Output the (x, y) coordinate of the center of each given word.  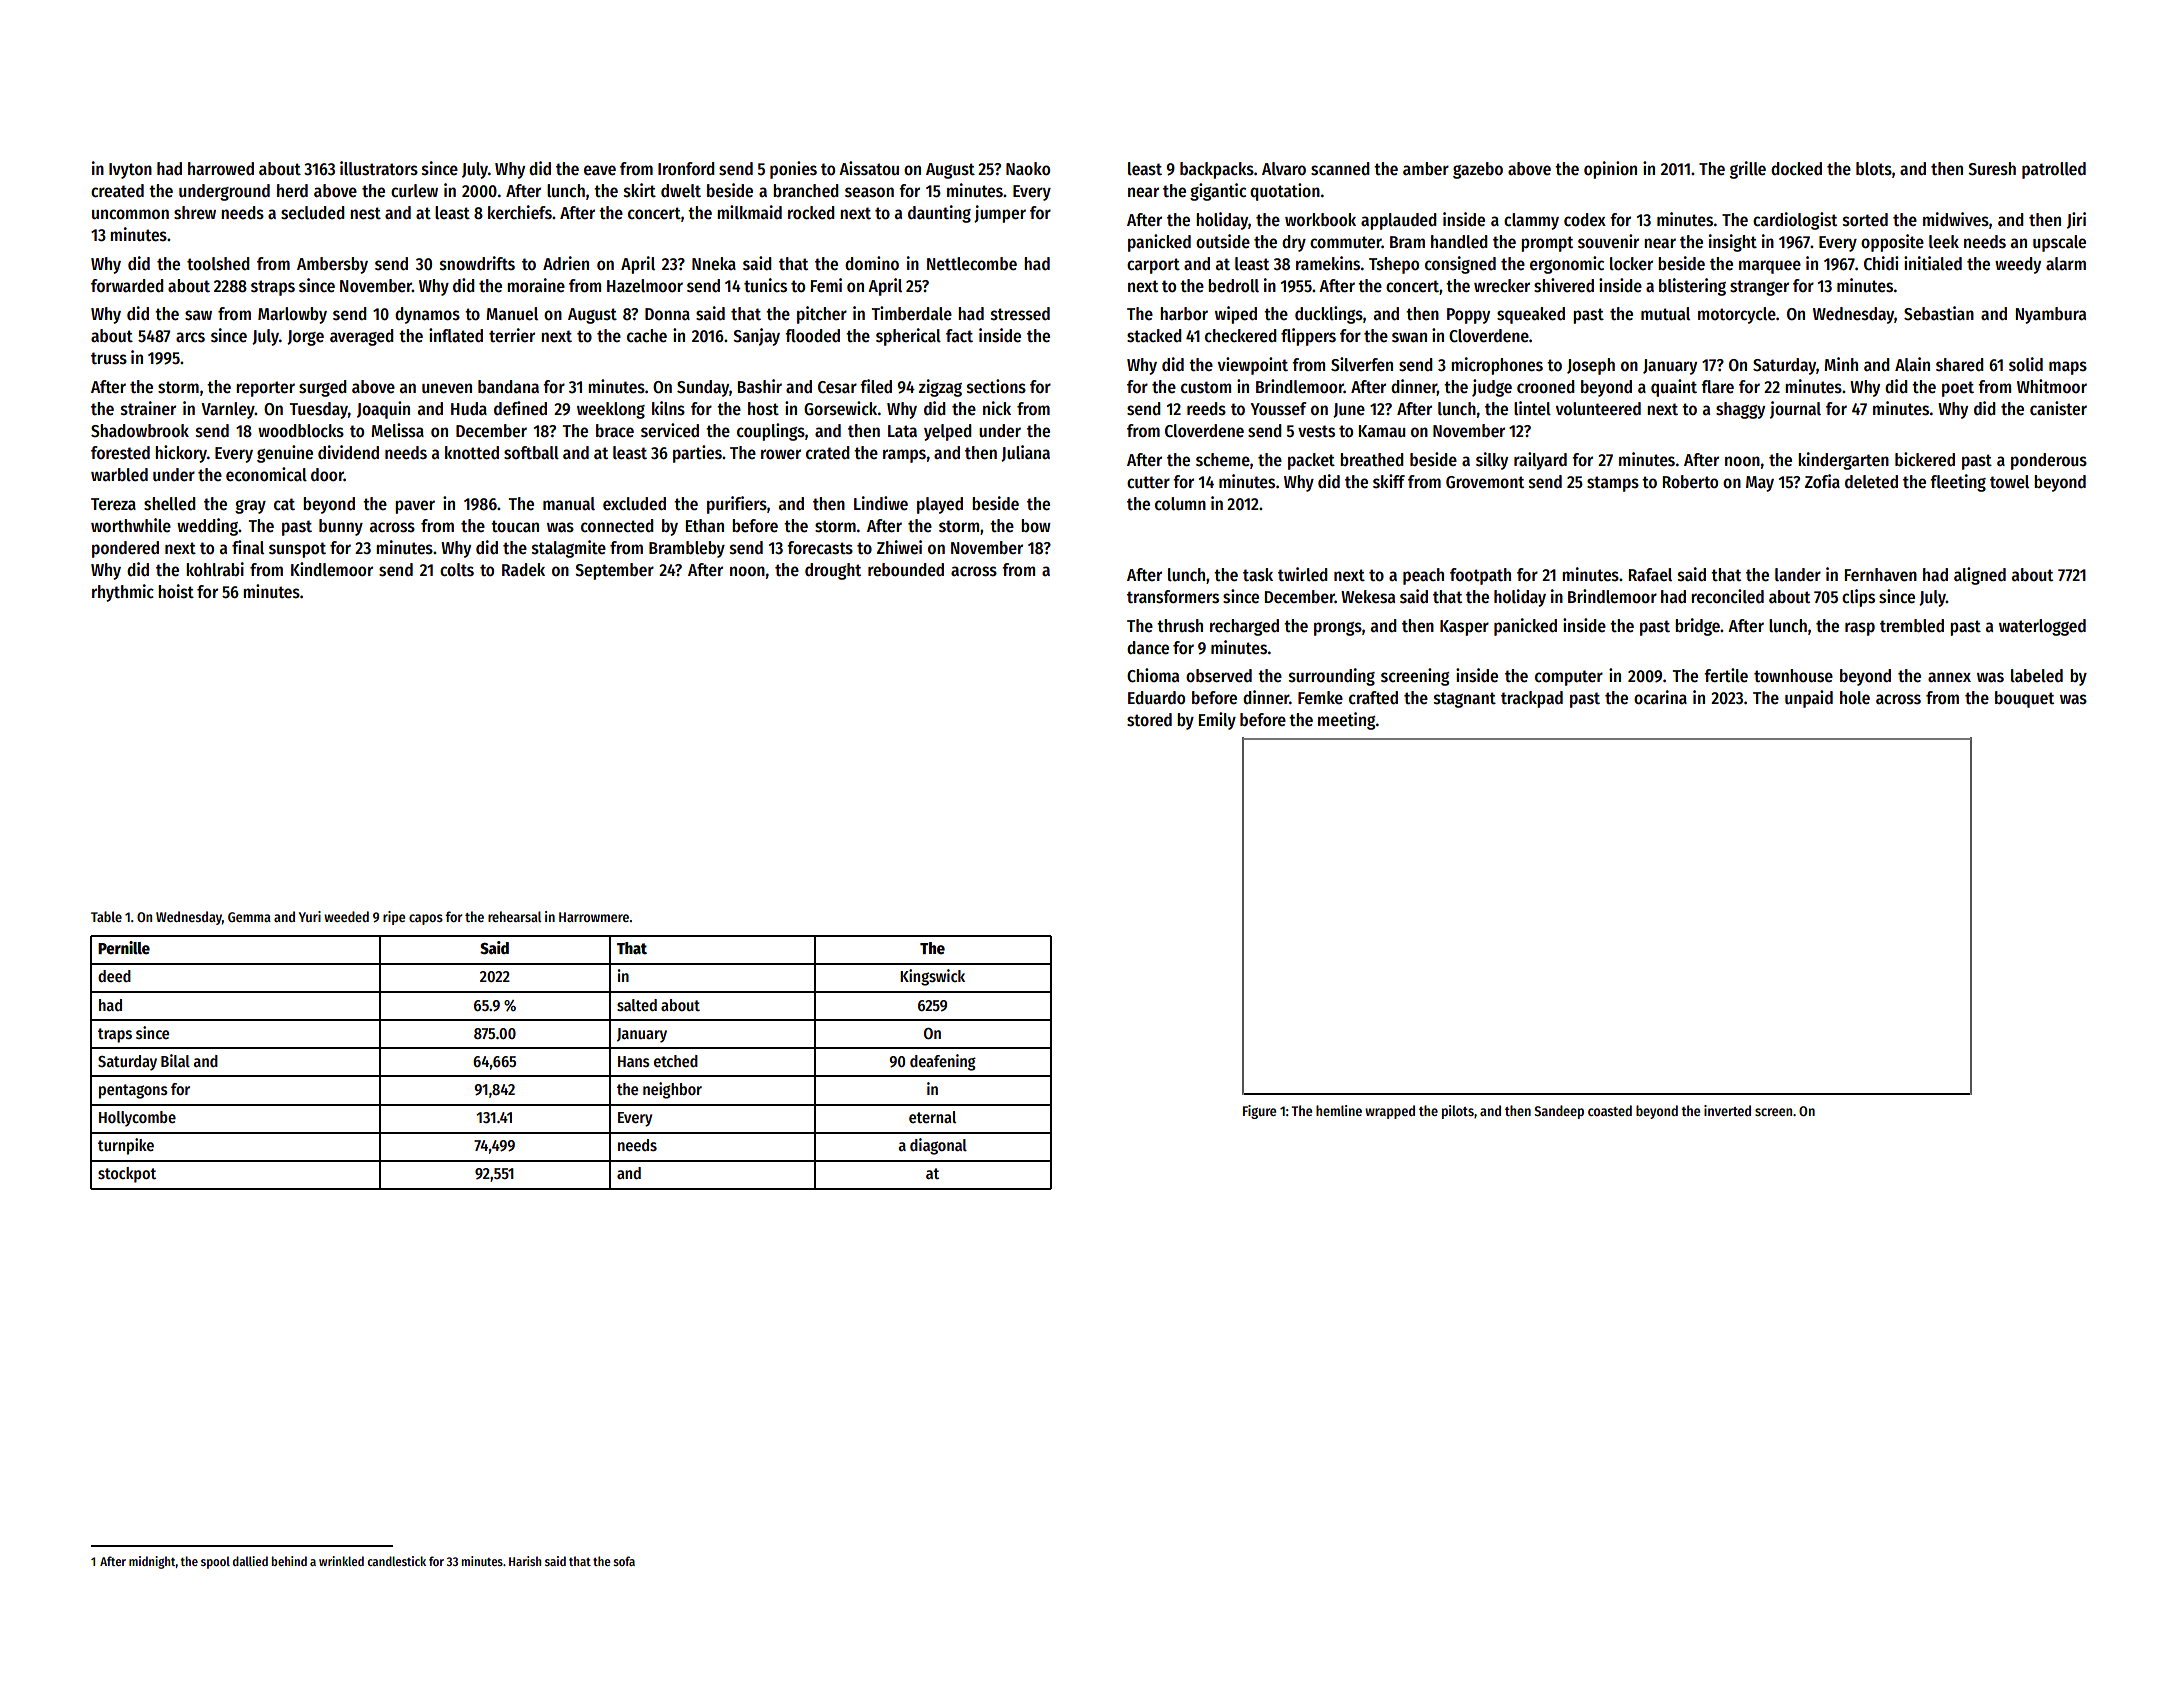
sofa (624, 1561)
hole (1855, 698)
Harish (525, 1561)
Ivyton (130, 171)
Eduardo (1156, 698)
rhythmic (123, 593)
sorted (1865, 220)
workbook (1320, 220)
